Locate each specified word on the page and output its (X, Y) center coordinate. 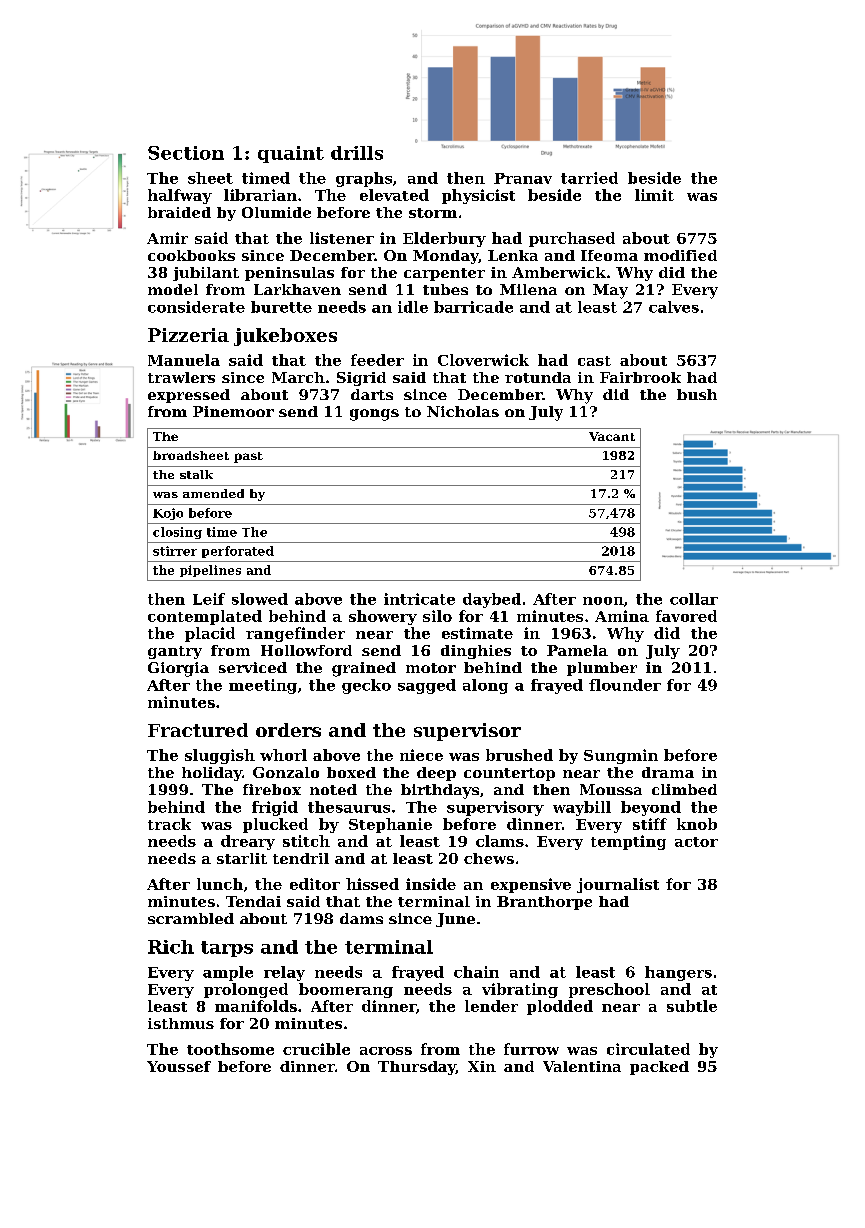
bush (697, 394)
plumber (602, 669)
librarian (260, 195)
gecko (366, 686)
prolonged (246, 990)
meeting (263, 686)
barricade (473, 307)
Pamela (577, 650)
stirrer (175, 551)
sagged (427, 686)
